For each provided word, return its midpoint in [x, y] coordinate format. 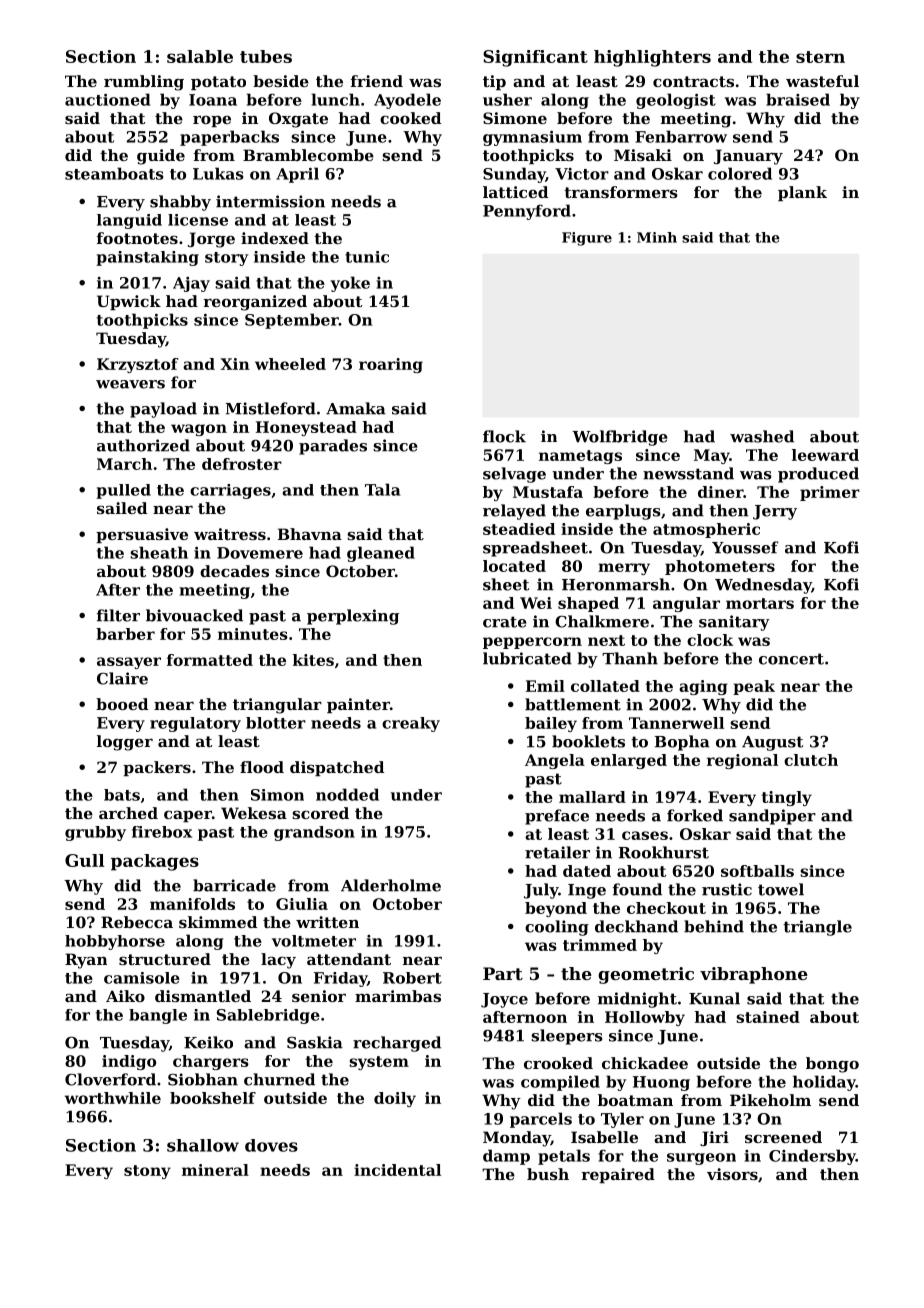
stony [147, 1172]
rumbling [144, 83]
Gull [84, 860]
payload [163, 410]
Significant [535, 58]
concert [791, 659]
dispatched [337, 768]
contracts [693, 81]
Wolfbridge [620, 438]
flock [504, 436]
